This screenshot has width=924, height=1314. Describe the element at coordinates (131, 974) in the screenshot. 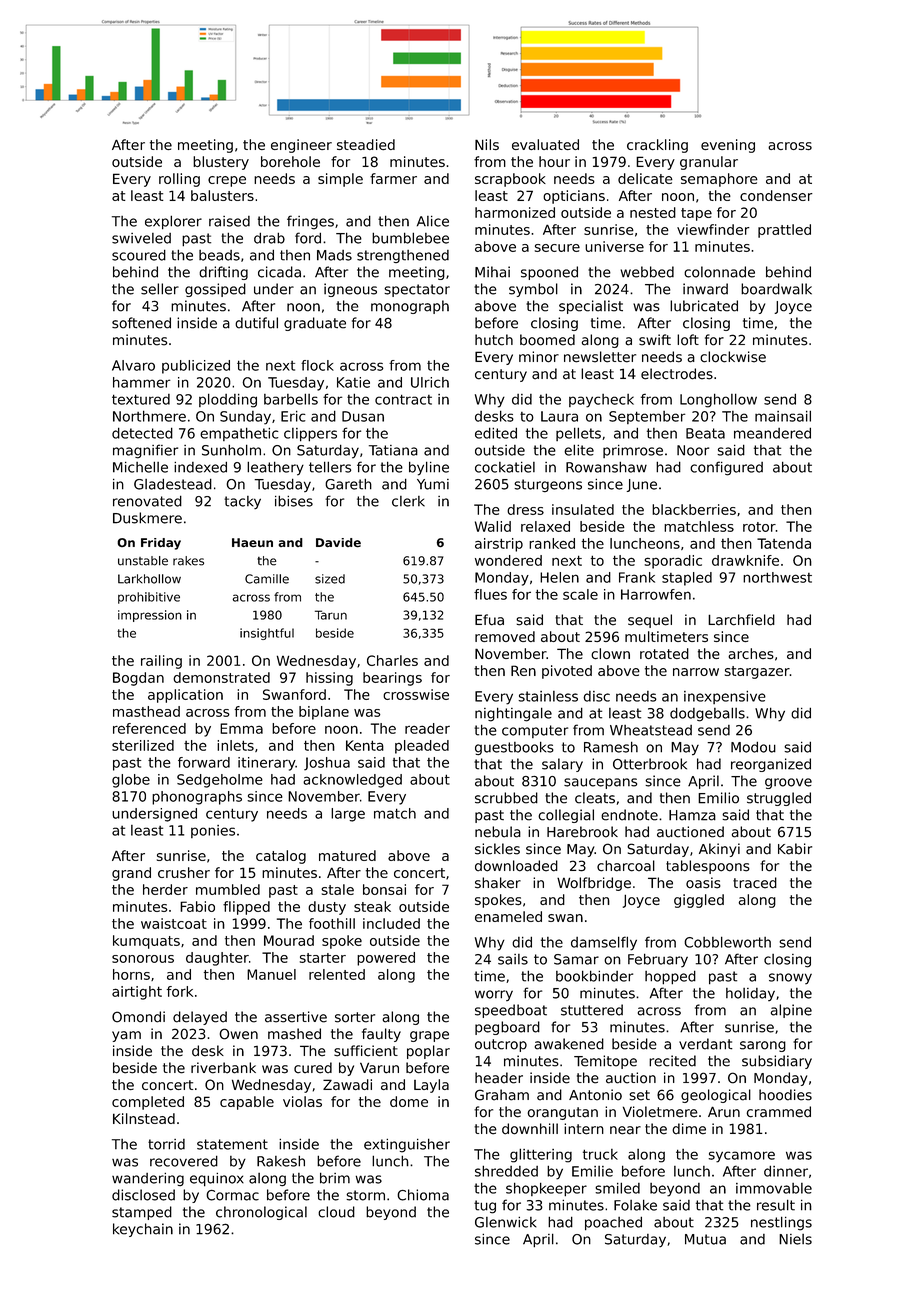

I see `horns` at that location.
